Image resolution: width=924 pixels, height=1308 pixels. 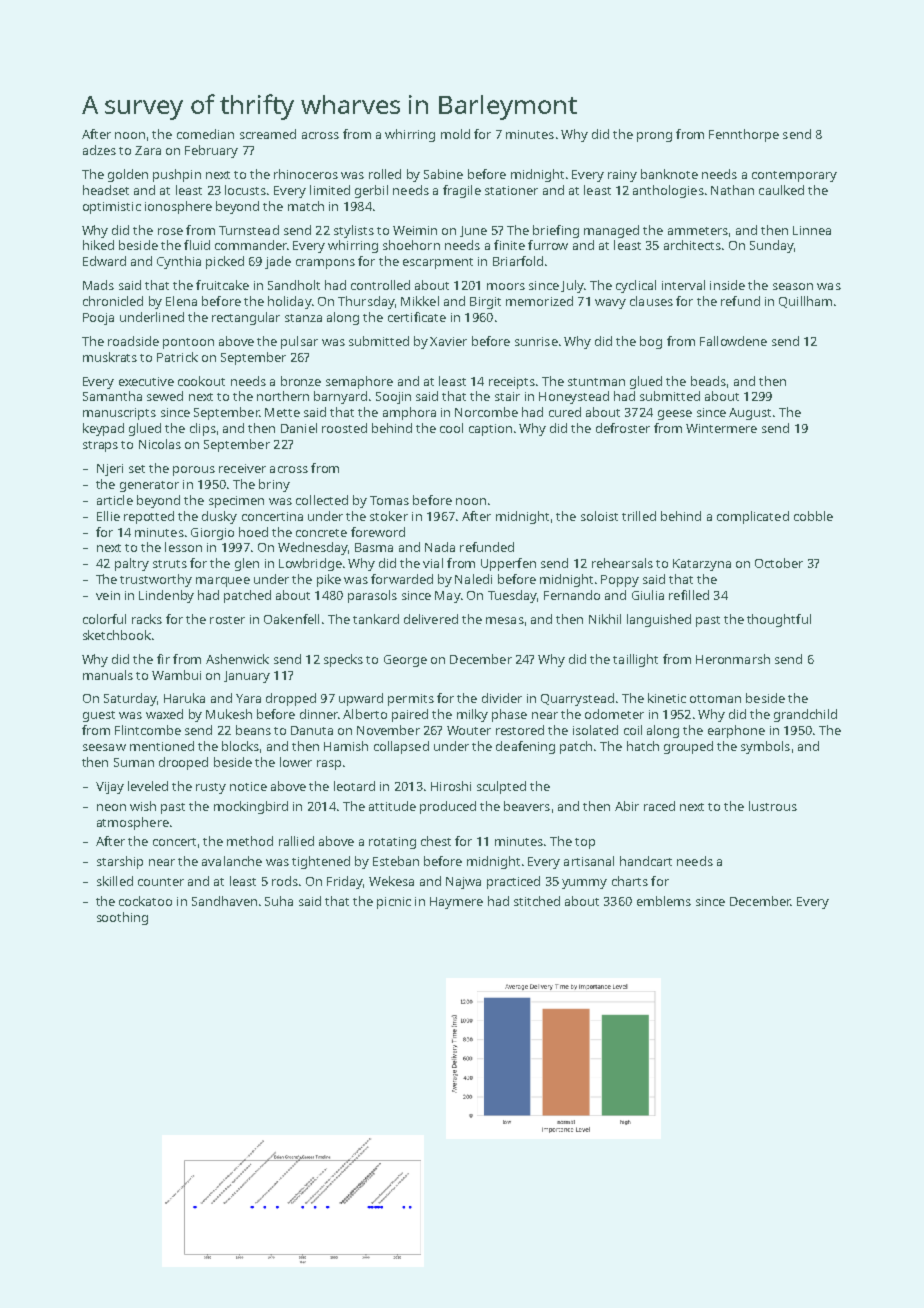 I want to click on Katarzyna, so click(x=702, y=565).
